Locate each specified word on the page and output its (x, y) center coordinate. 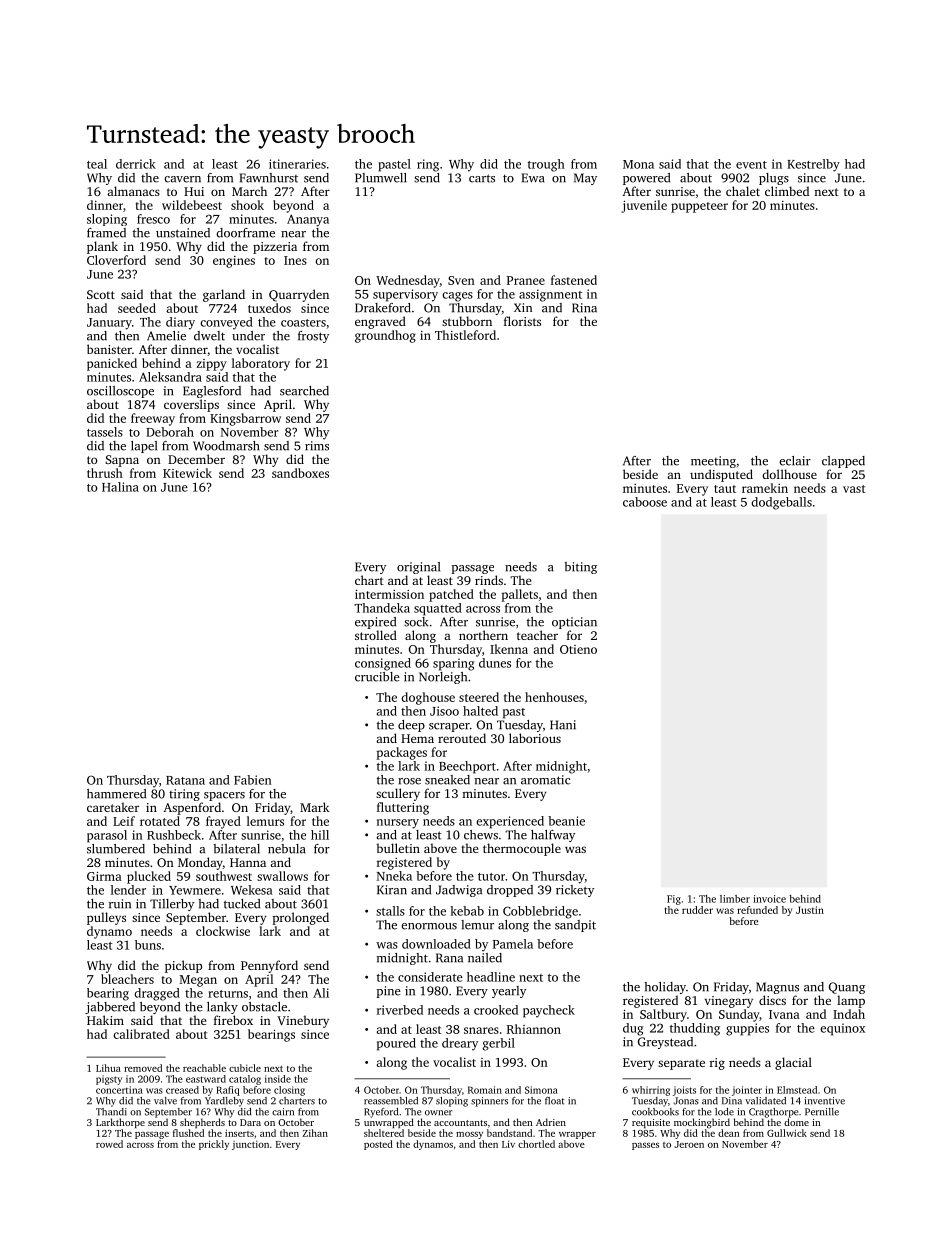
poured (396, 1044)
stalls (390, 911)
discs (772, 1000)
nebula (286, 849)
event (751, 165)
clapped (843, 462)
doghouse (428, 698)
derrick (136, 164)
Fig (674, 900)
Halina (120, 487)
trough (546, 165)
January (109, 324)
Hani (563, 725)
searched (304, 391)
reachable (204, 1068)
